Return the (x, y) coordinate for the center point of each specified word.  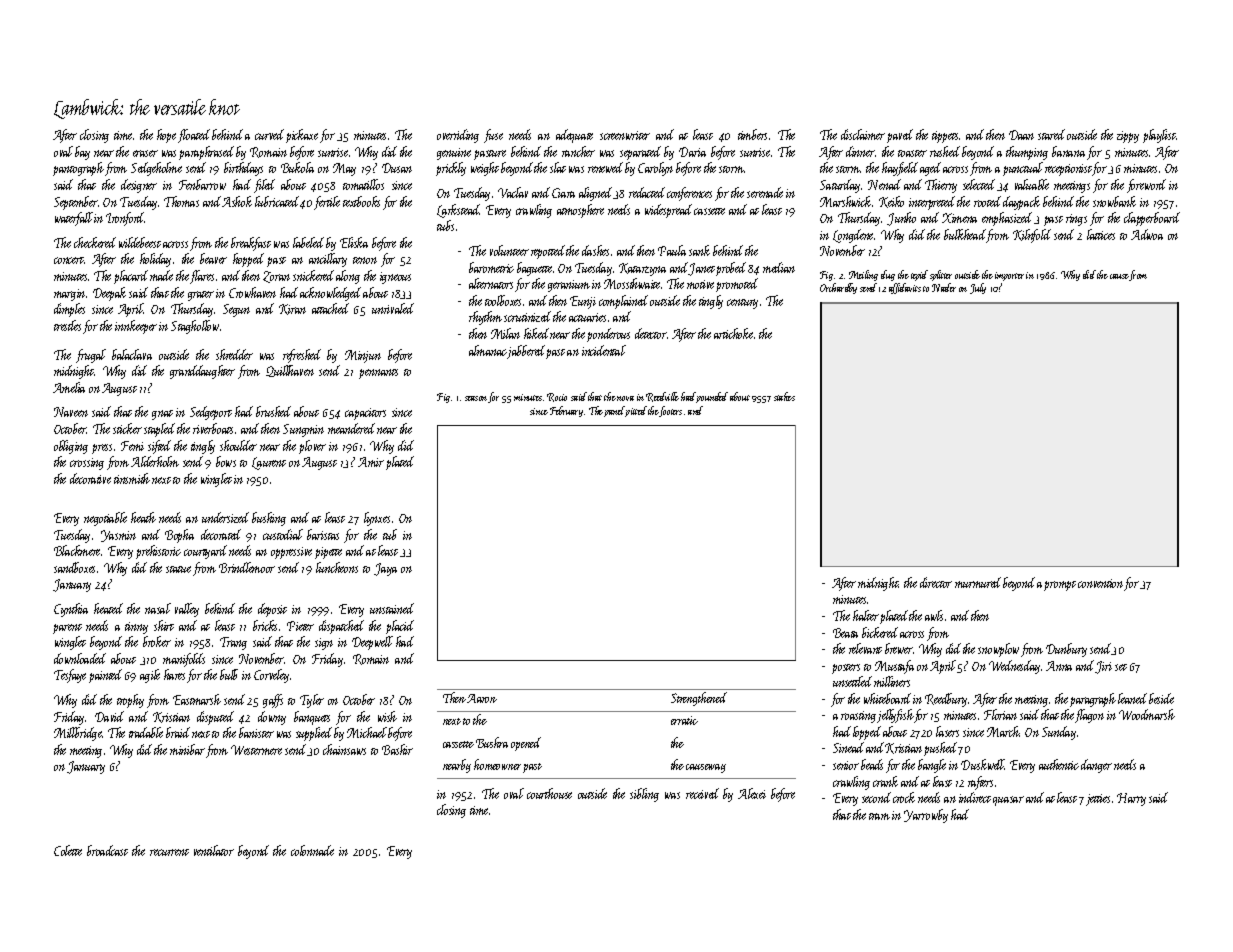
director (936, 582)
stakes (784, 396)
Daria (692, 152)
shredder (234, 354)
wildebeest (140, 242)
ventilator (214, 850)
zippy (1128, 137)
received (702, 793)
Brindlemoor (247, 567)
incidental (604, 350)
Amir (371, 462)
